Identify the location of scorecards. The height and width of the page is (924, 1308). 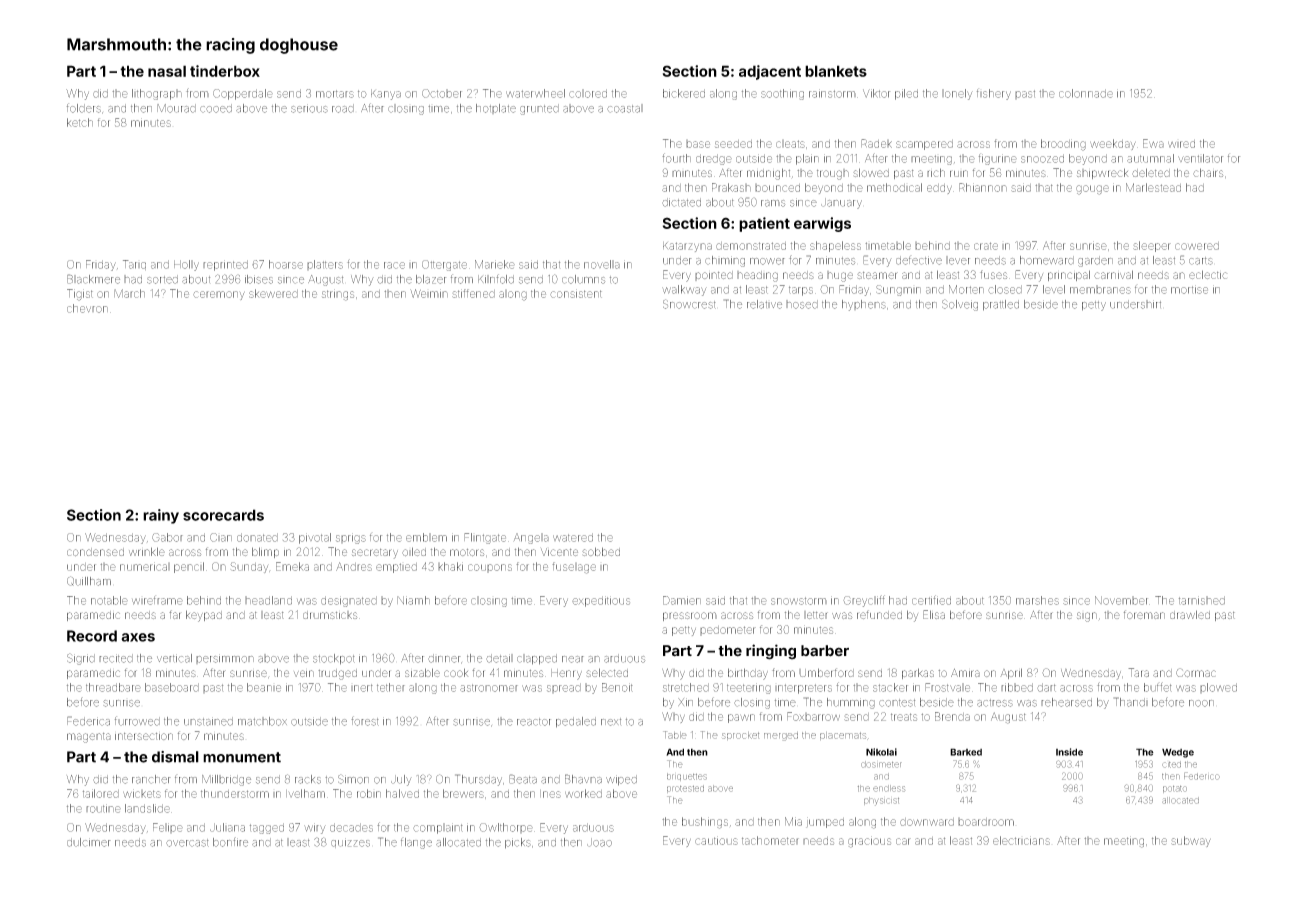
(223, 515).
